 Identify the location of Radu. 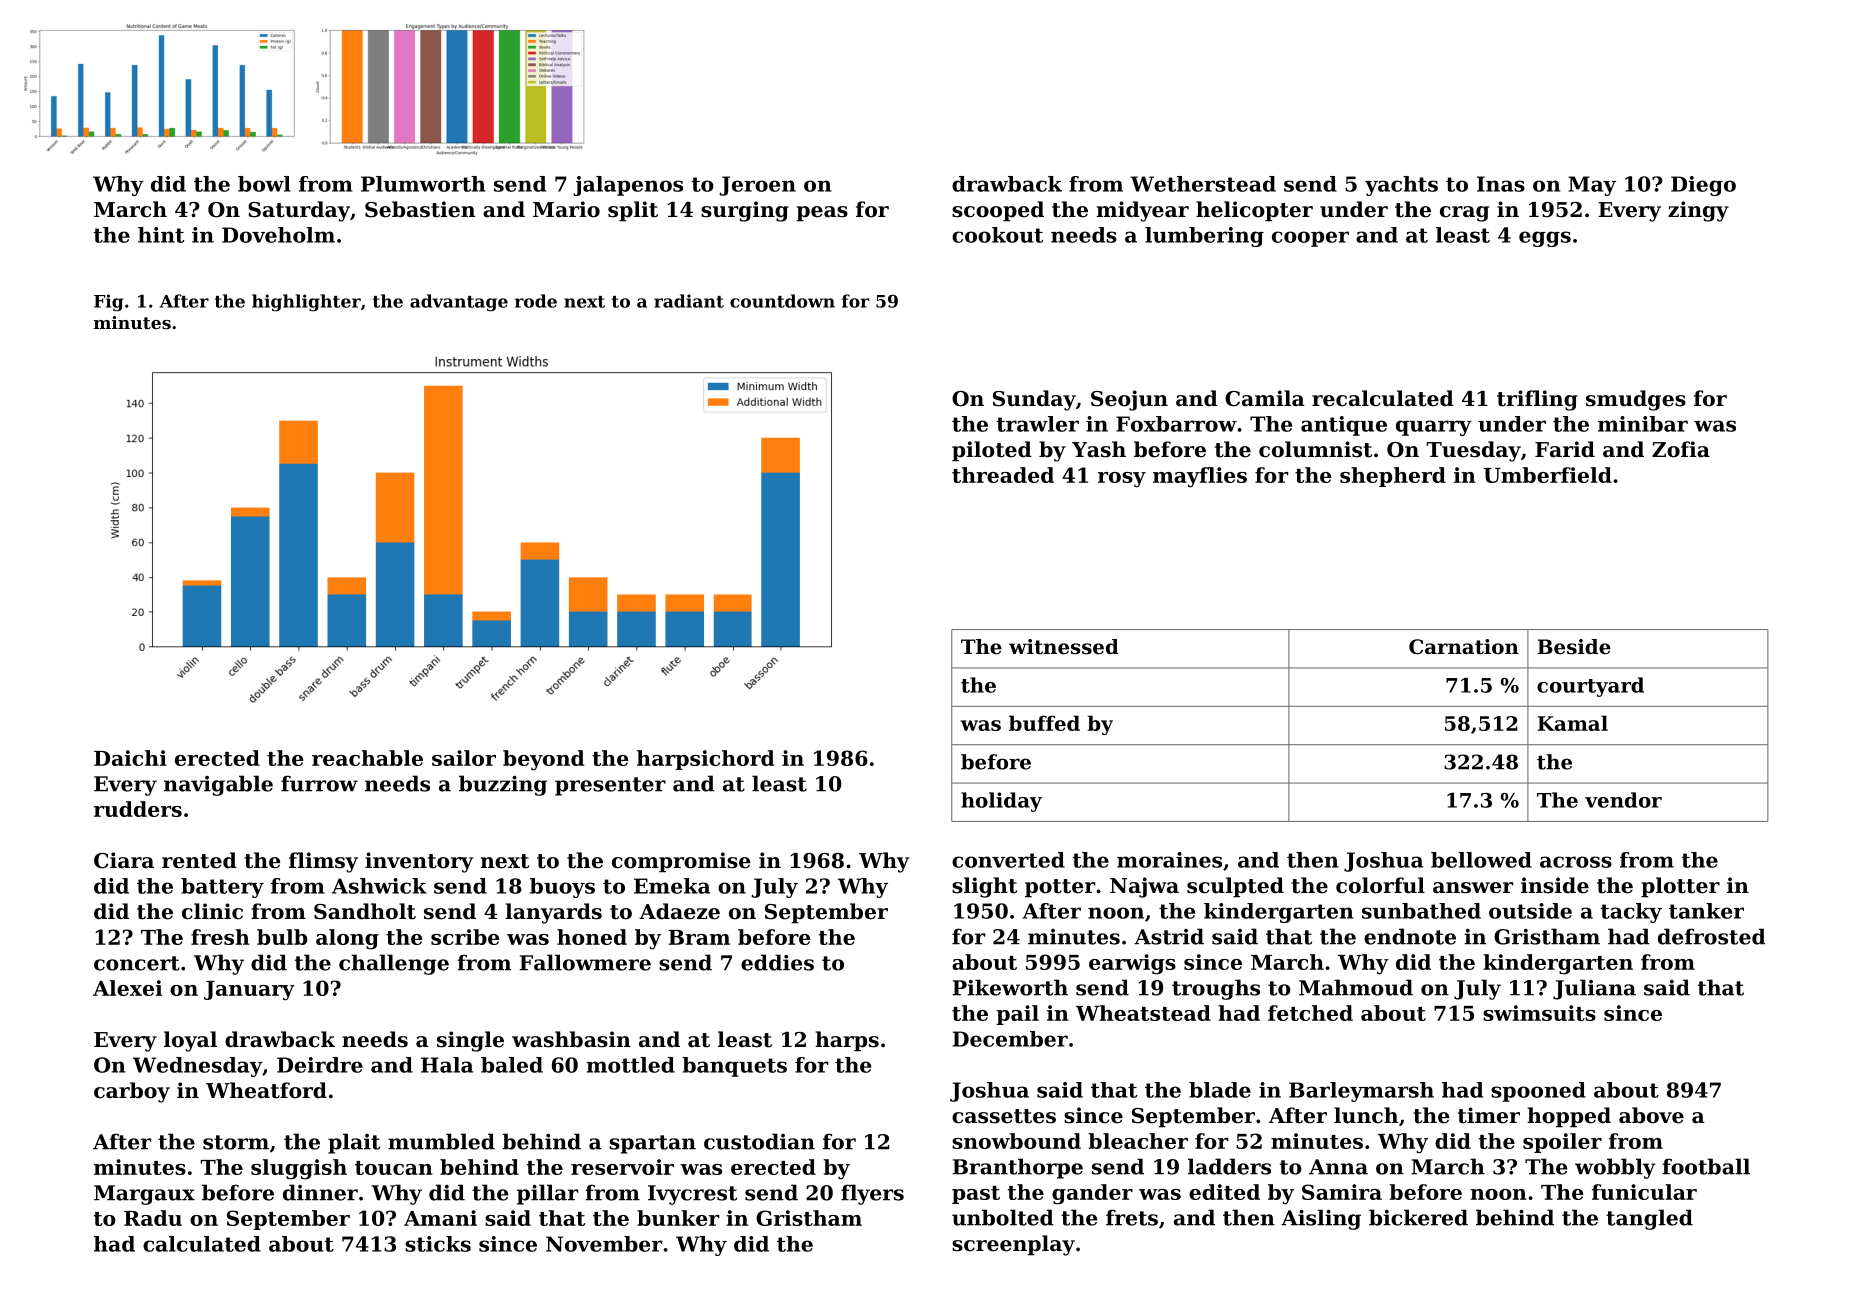
(153, 1218).
